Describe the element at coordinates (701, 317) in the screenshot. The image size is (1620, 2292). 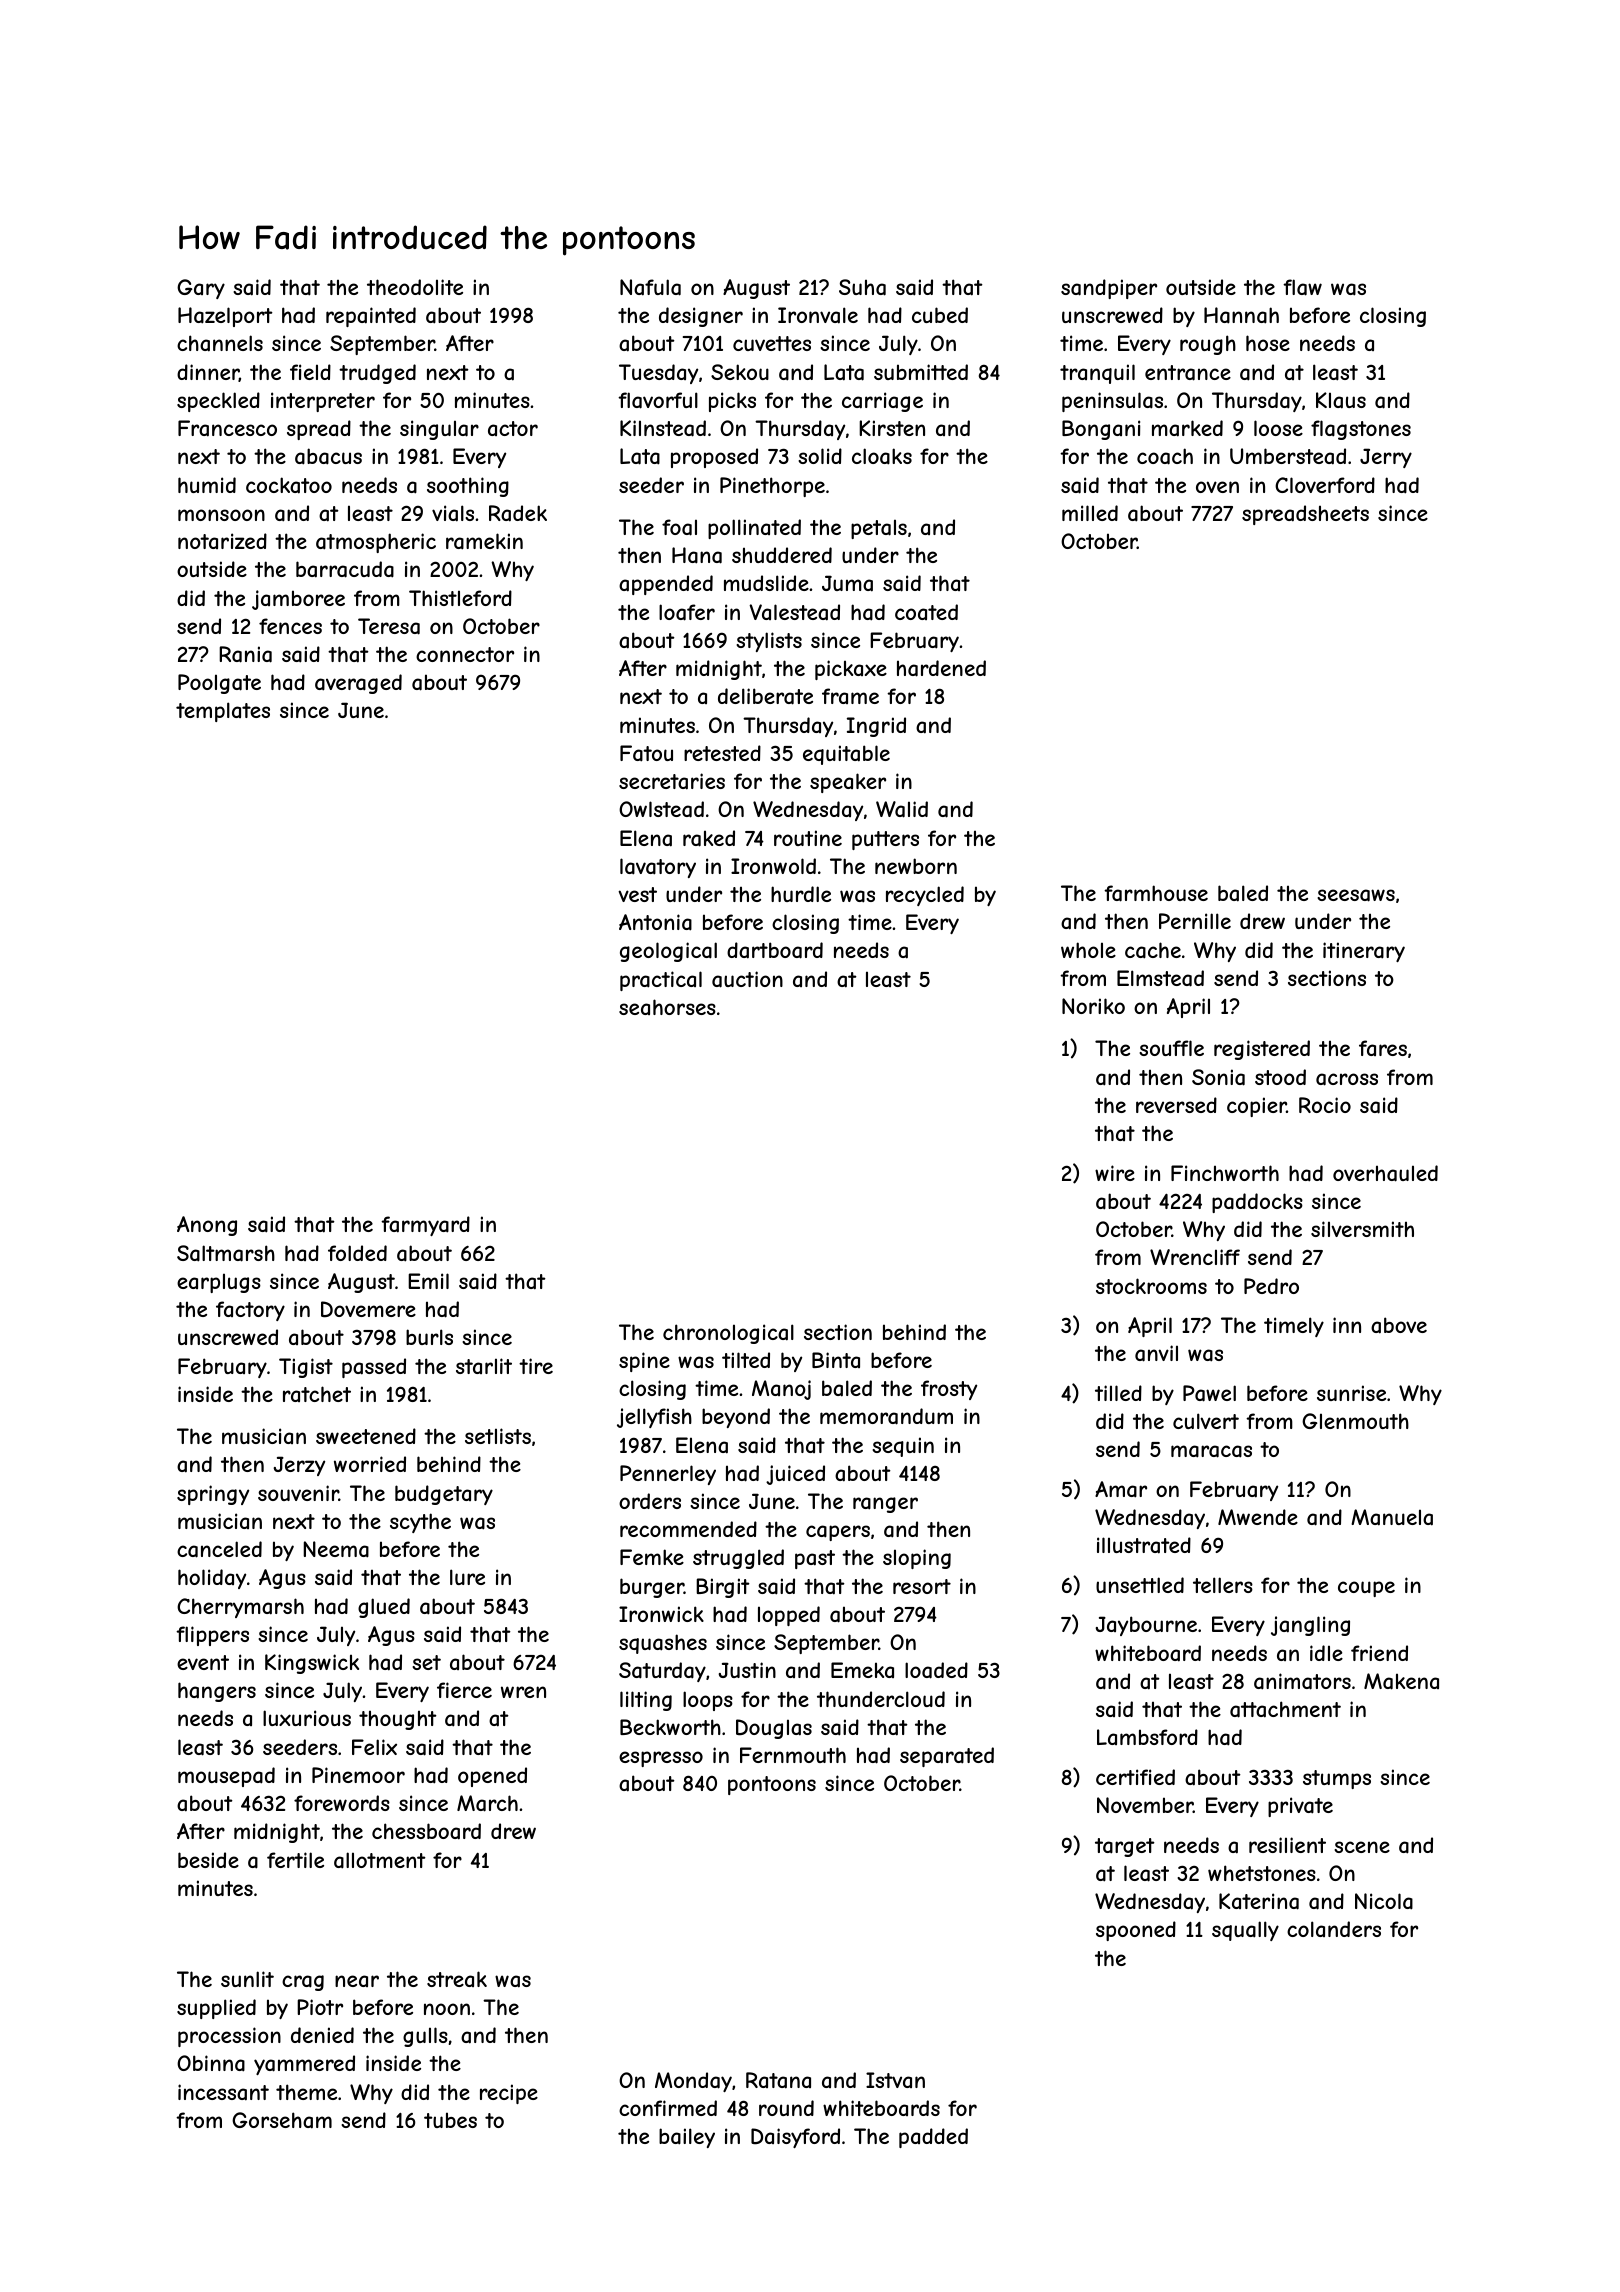
I see `designer` at that location.
